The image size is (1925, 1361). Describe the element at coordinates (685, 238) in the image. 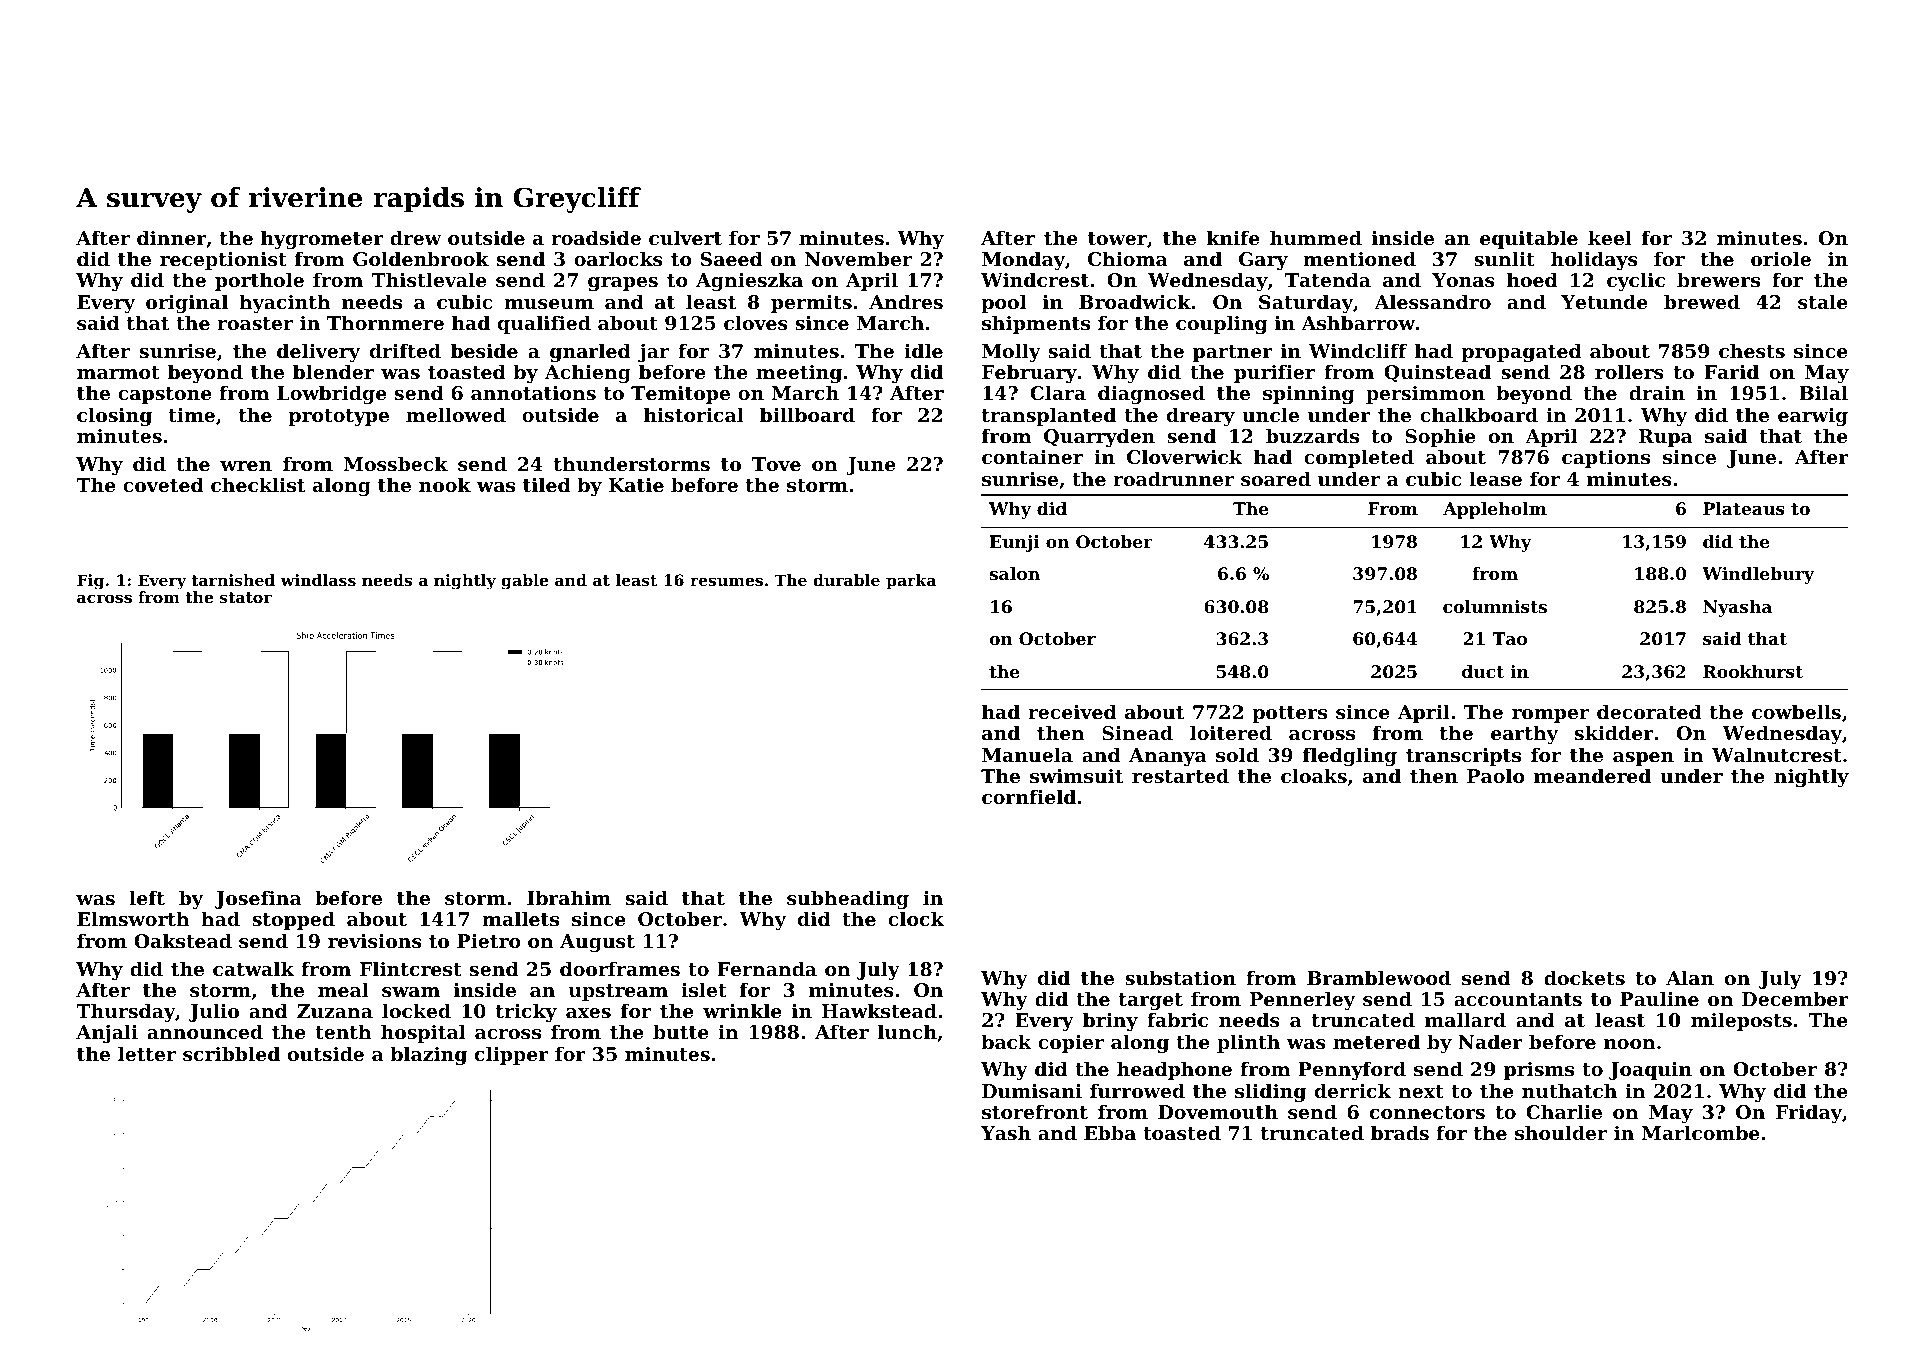

I see `culvert` at that location.
